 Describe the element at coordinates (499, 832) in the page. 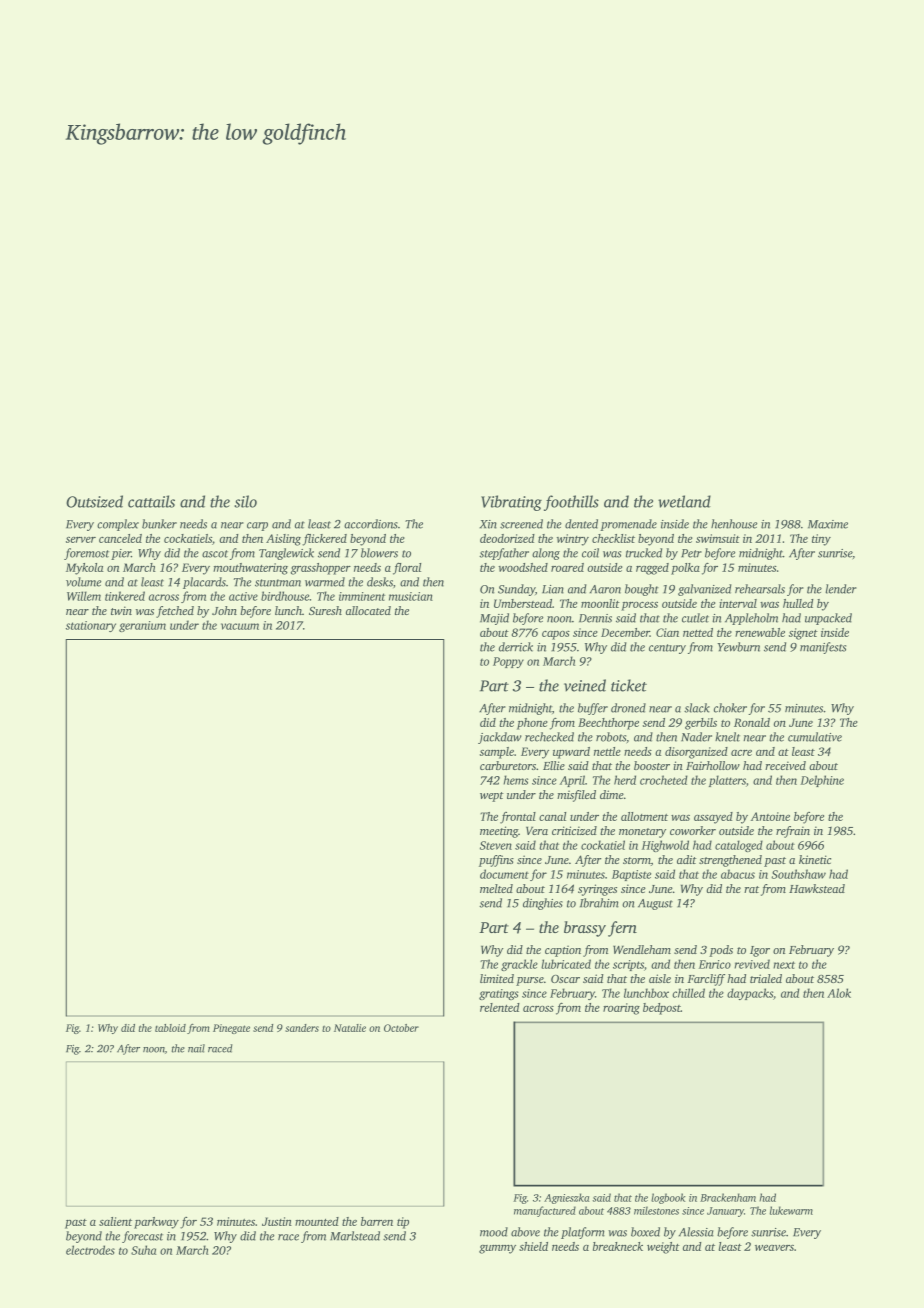

I see `meeting` at that location.
